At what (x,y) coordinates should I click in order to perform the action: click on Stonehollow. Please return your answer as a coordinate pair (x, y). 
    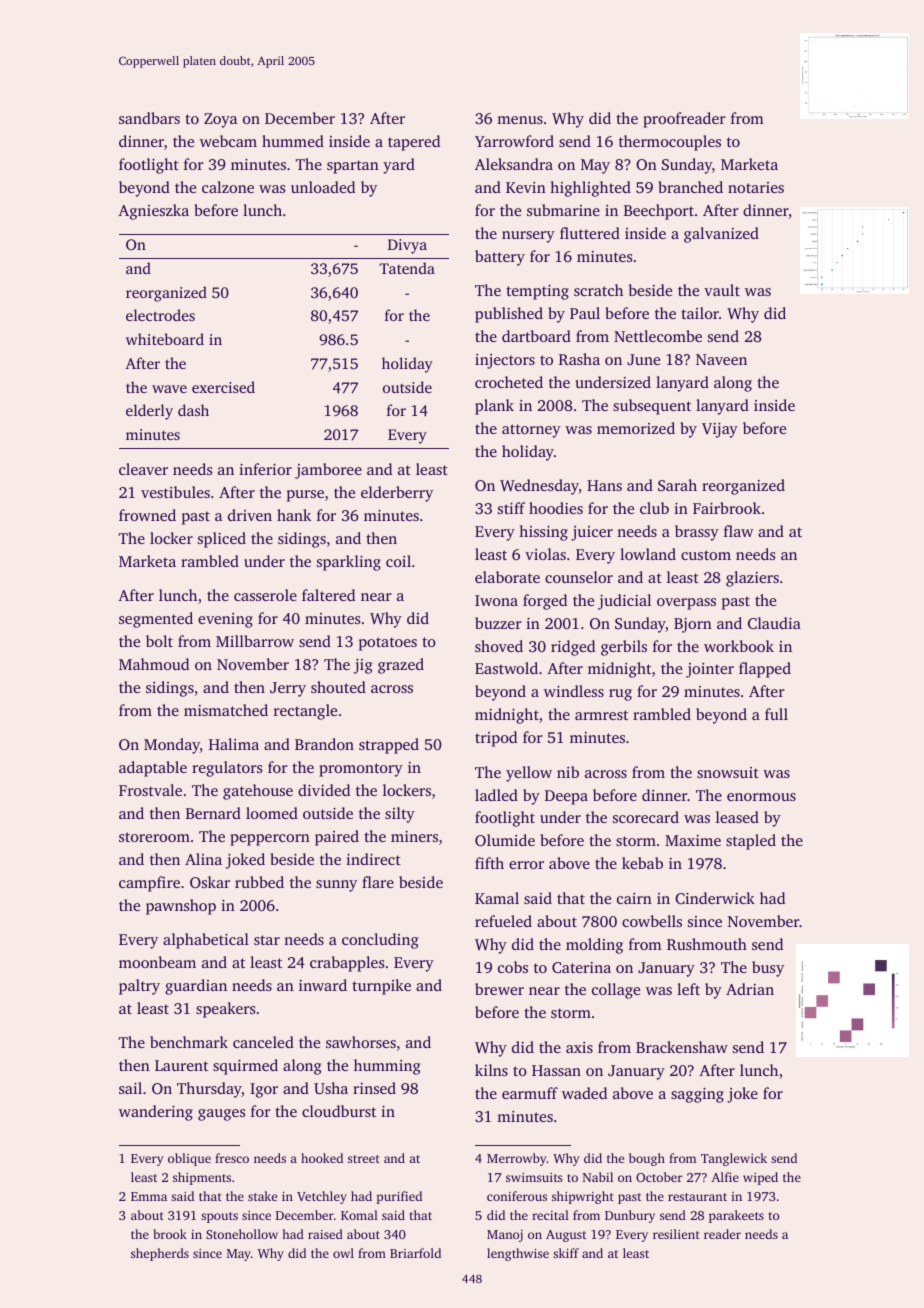
    Looking at the image, I should click on (242, 1234).
